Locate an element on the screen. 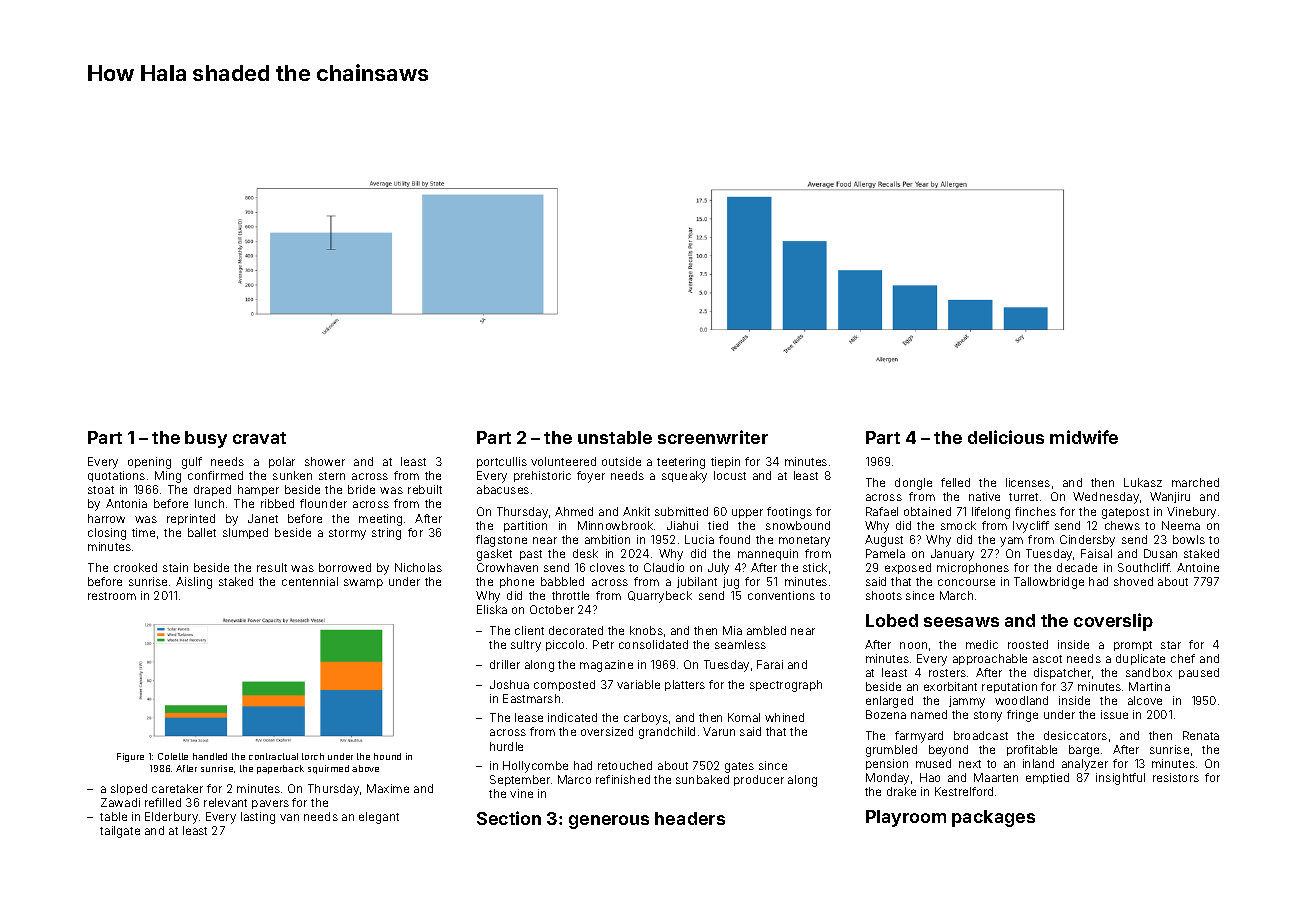 The width and height of the screenshot is (1308, 924). star is located at coordinates (1171, 645).
